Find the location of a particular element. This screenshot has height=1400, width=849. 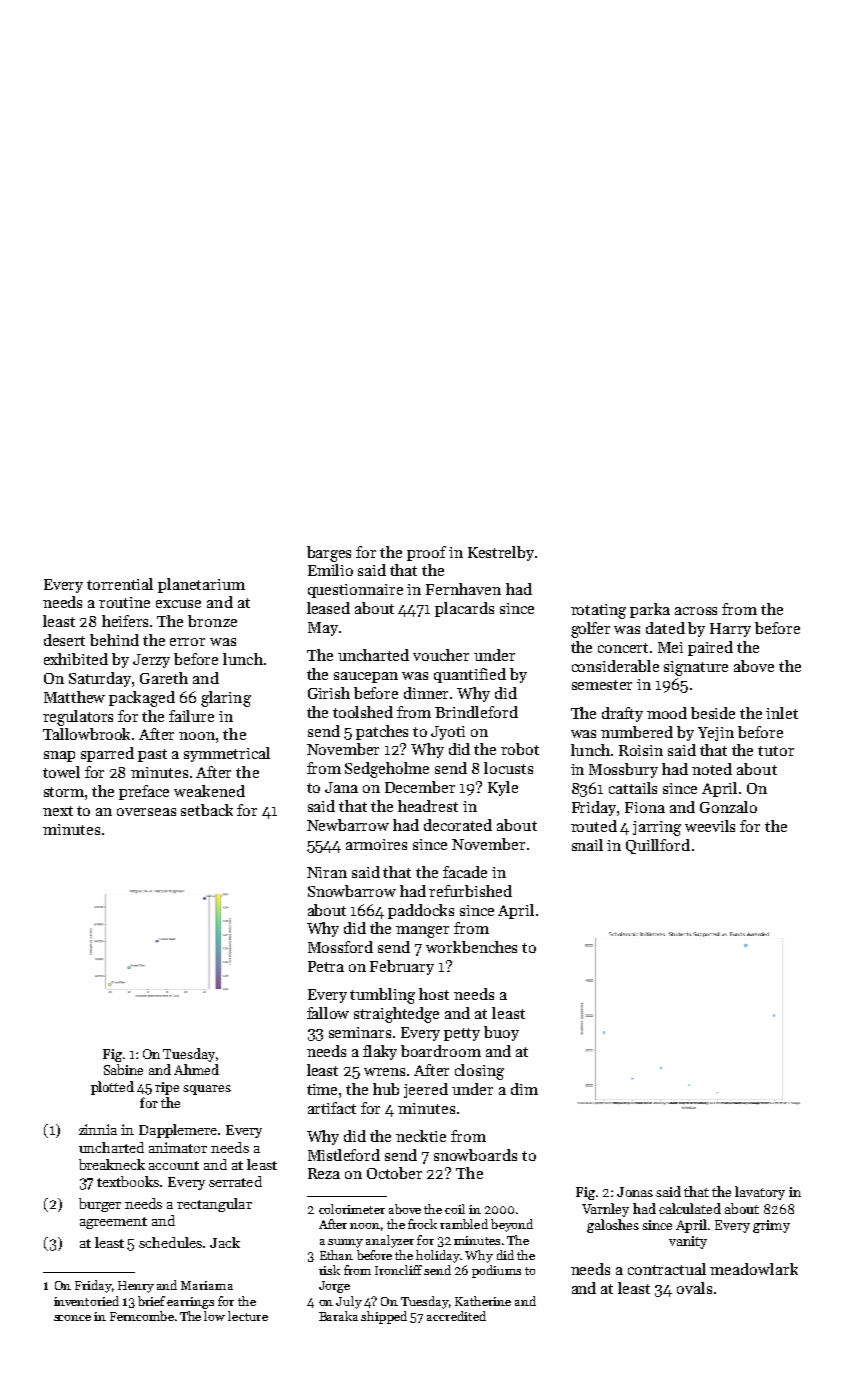

buoy is located at coordinates (501, 1033).
